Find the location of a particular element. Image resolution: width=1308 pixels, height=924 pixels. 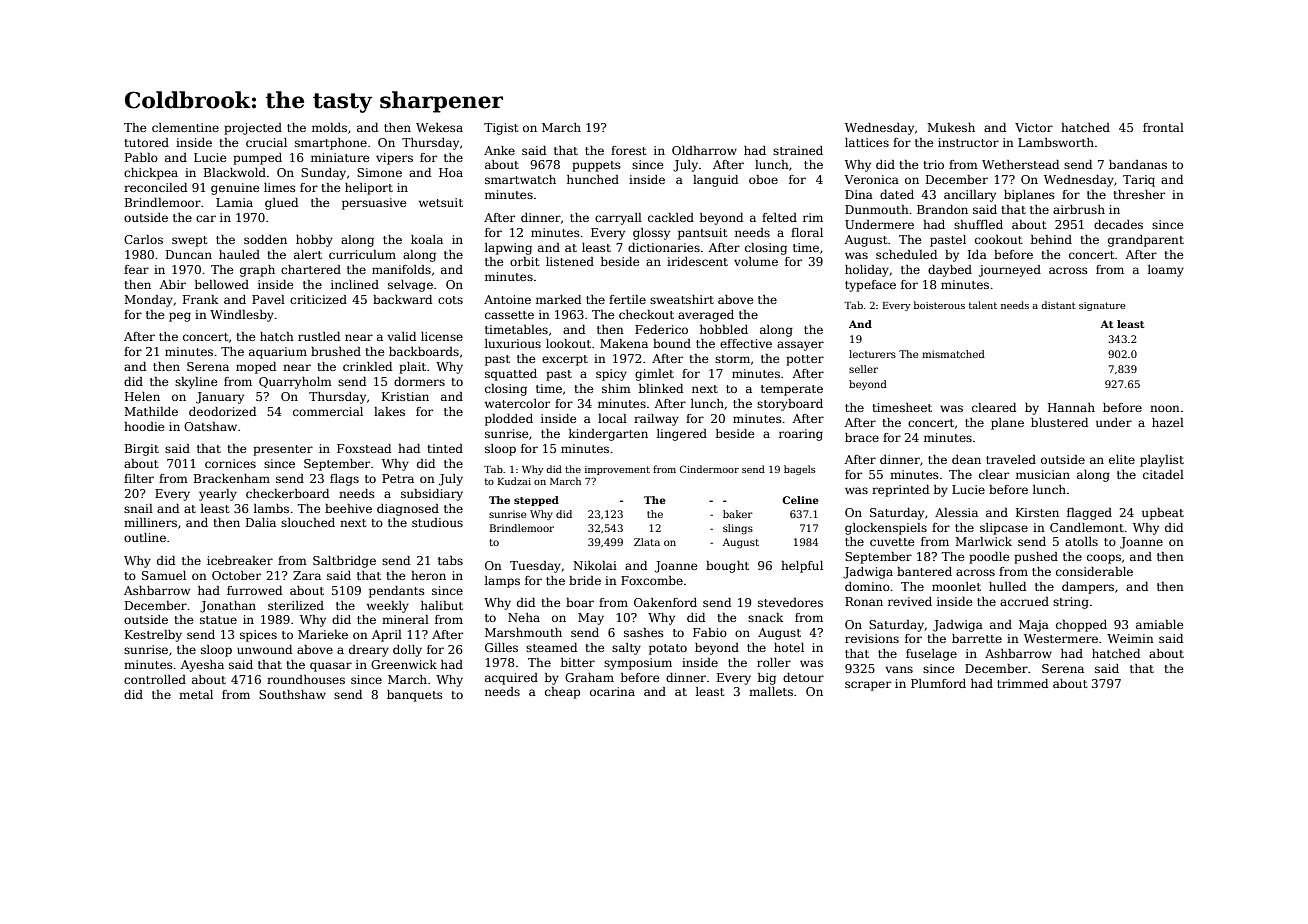

Candlemont is located at coordinates (1087, 527).
